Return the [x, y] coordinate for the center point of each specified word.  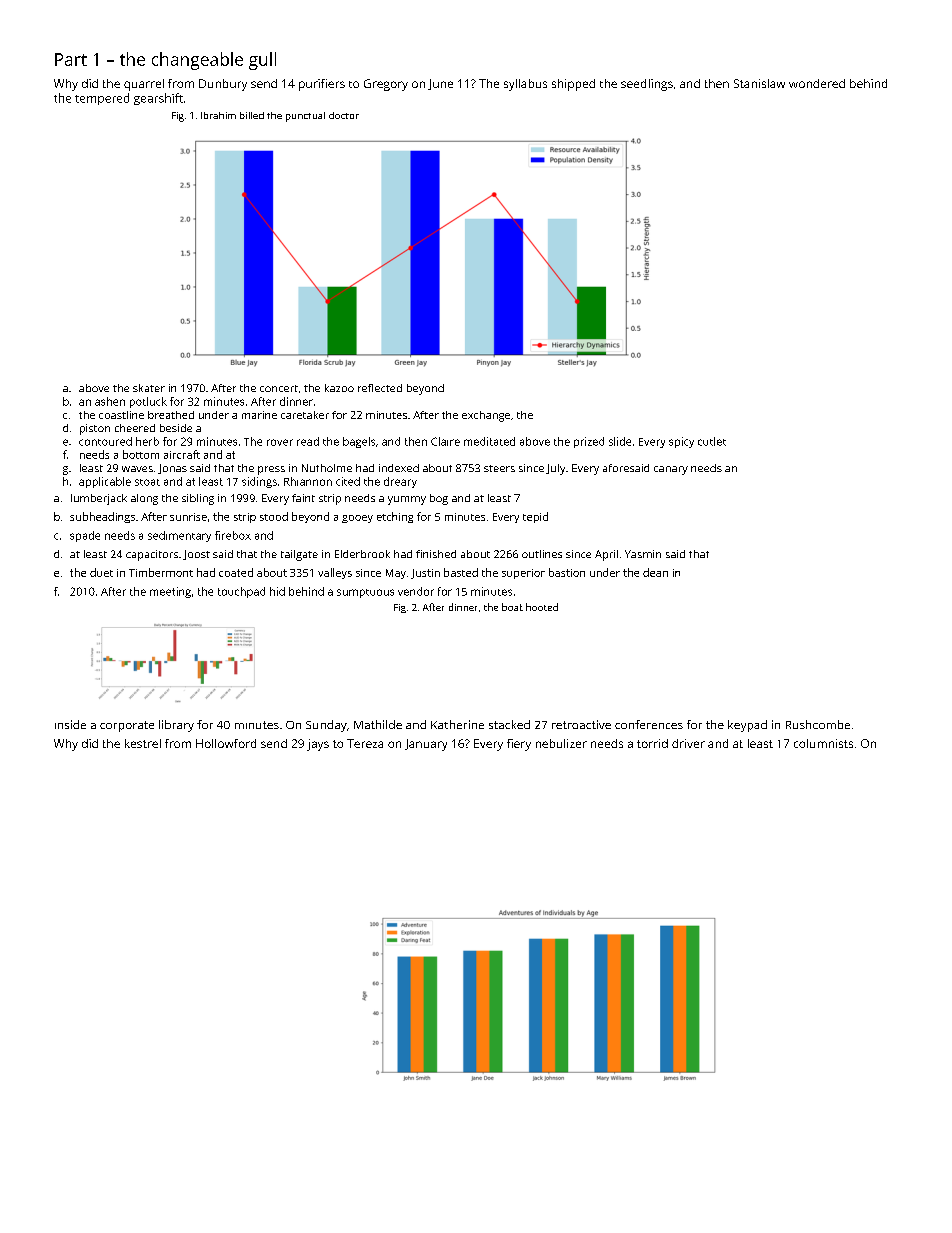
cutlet [712, 441]
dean [655, 572]
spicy [681, 442]
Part [71, 59]
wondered [817, 83]
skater [149, 388]
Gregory [386, 85]
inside [70, 724]
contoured [105, 441]
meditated [489, 441]
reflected [380, 388]
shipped [573, 85]
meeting [170, 592]
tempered [102, 99]
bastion [567, 572]
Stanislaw [759, 83]
